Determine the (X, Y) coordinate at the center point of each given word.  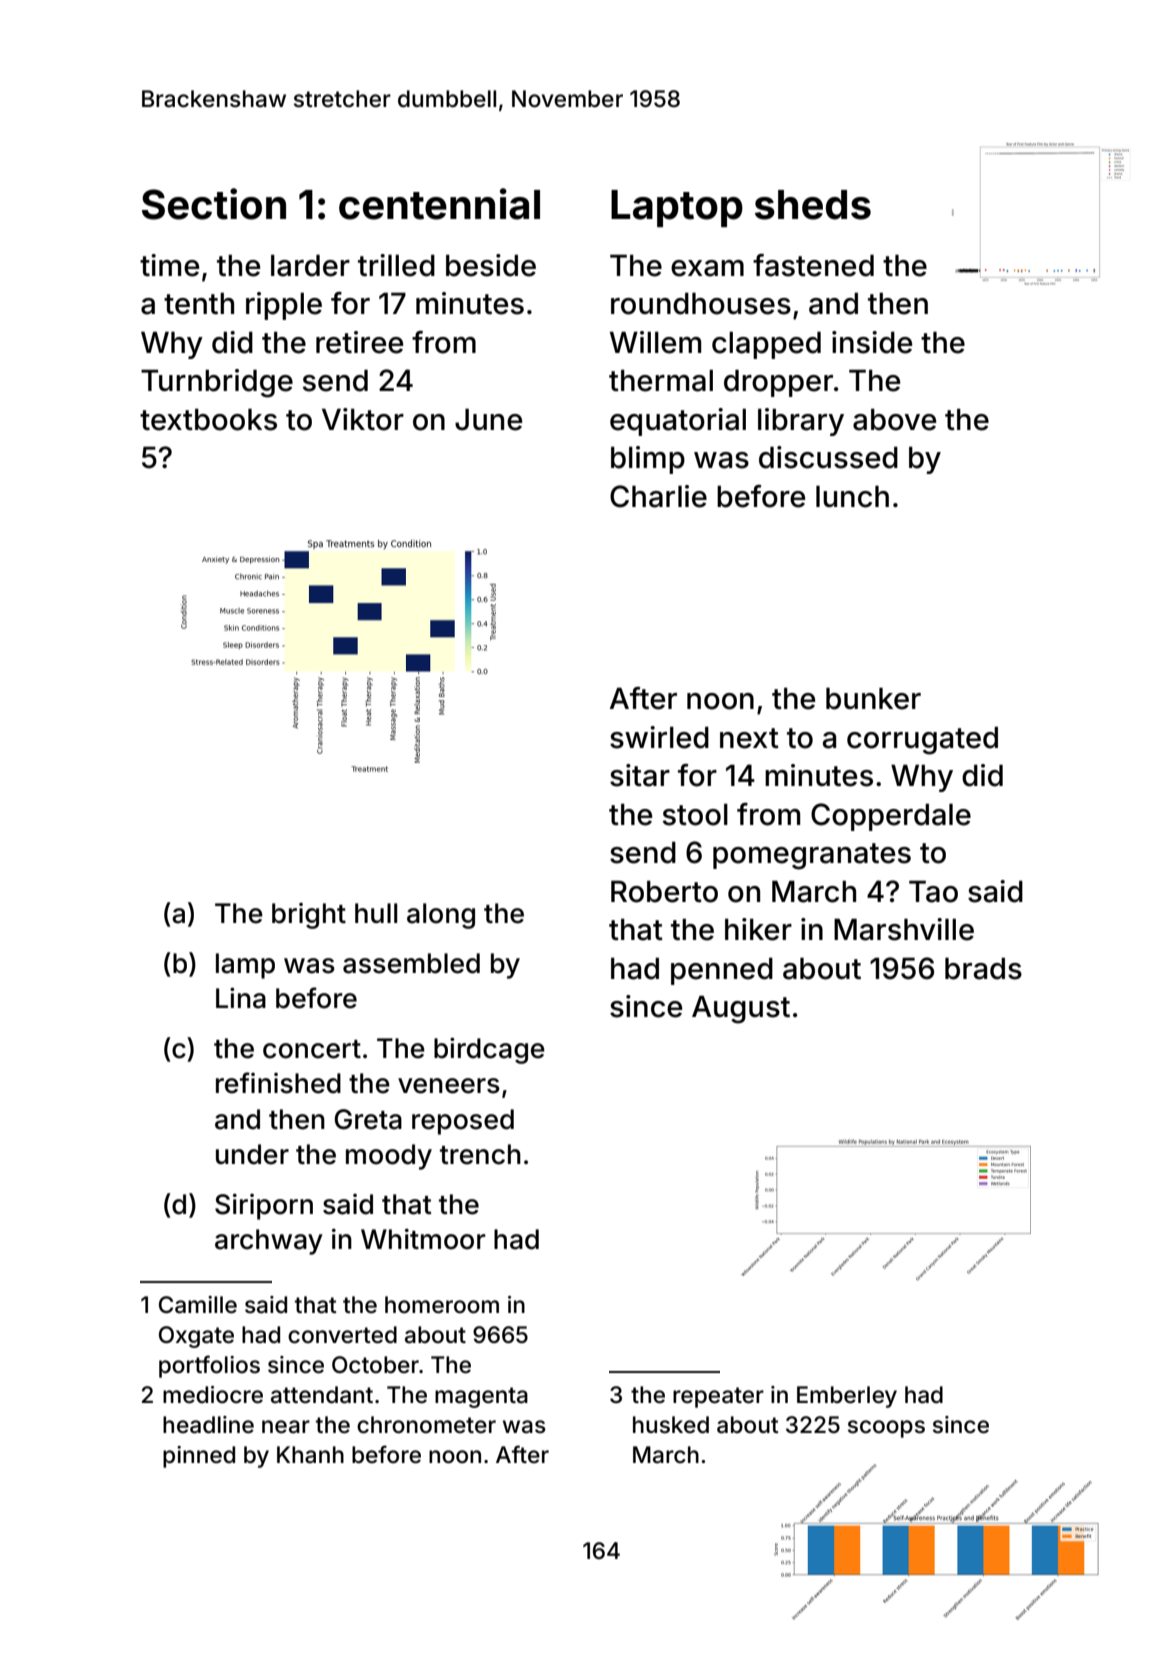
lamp (245, 966)
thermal (661, 380)
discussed (828, 457)
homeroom (442, 1305)
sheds (813, 205)
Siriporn (264, 1206)
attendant (322, 1395)
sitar (640, 775)
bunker (873, 699)
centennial (439, 204)
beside (491, 265)
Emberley (847, 1397)
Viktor (363, 419)
